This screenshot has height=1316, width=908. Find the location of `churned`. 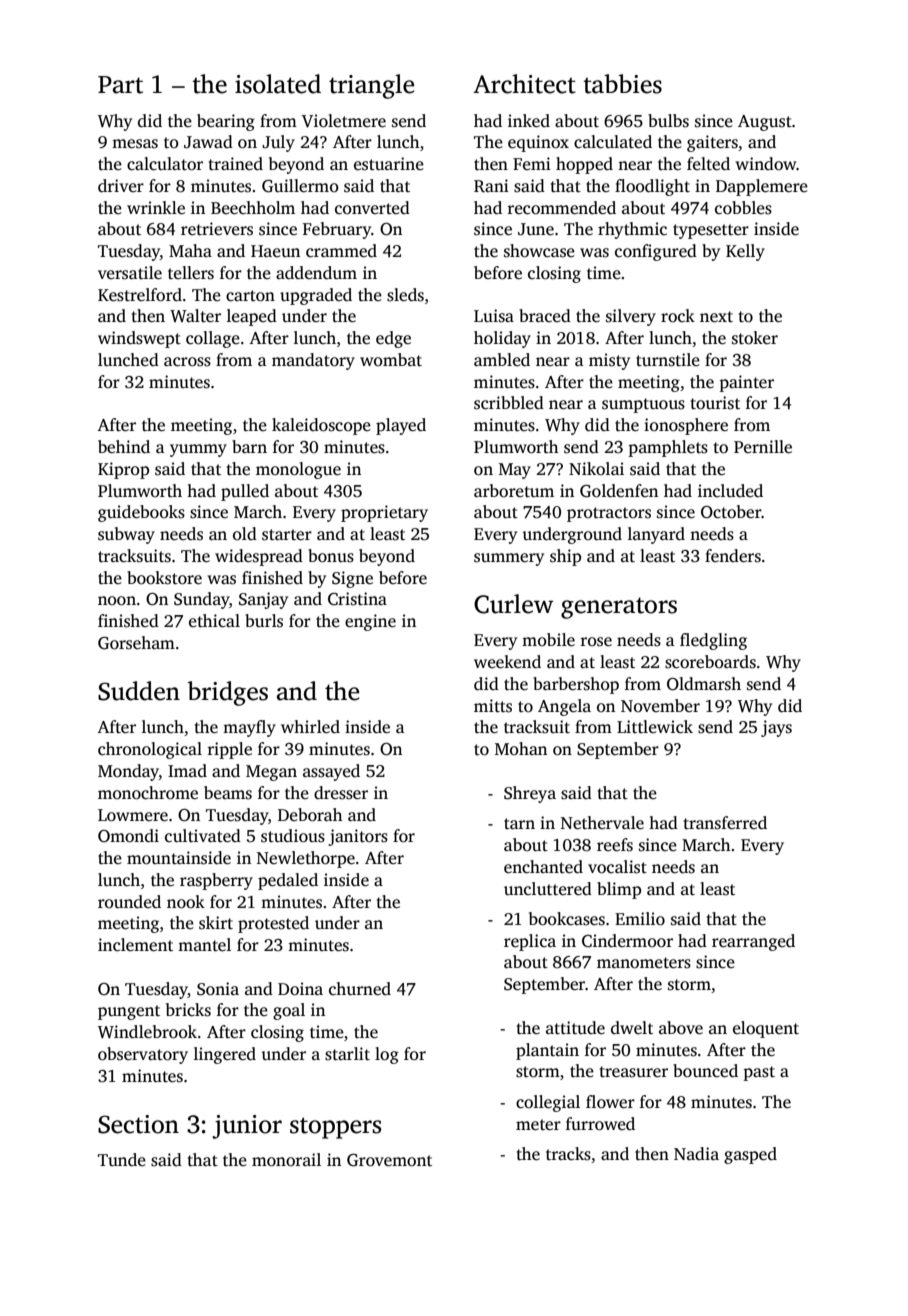

churned is located at coordinates (360, 989).
